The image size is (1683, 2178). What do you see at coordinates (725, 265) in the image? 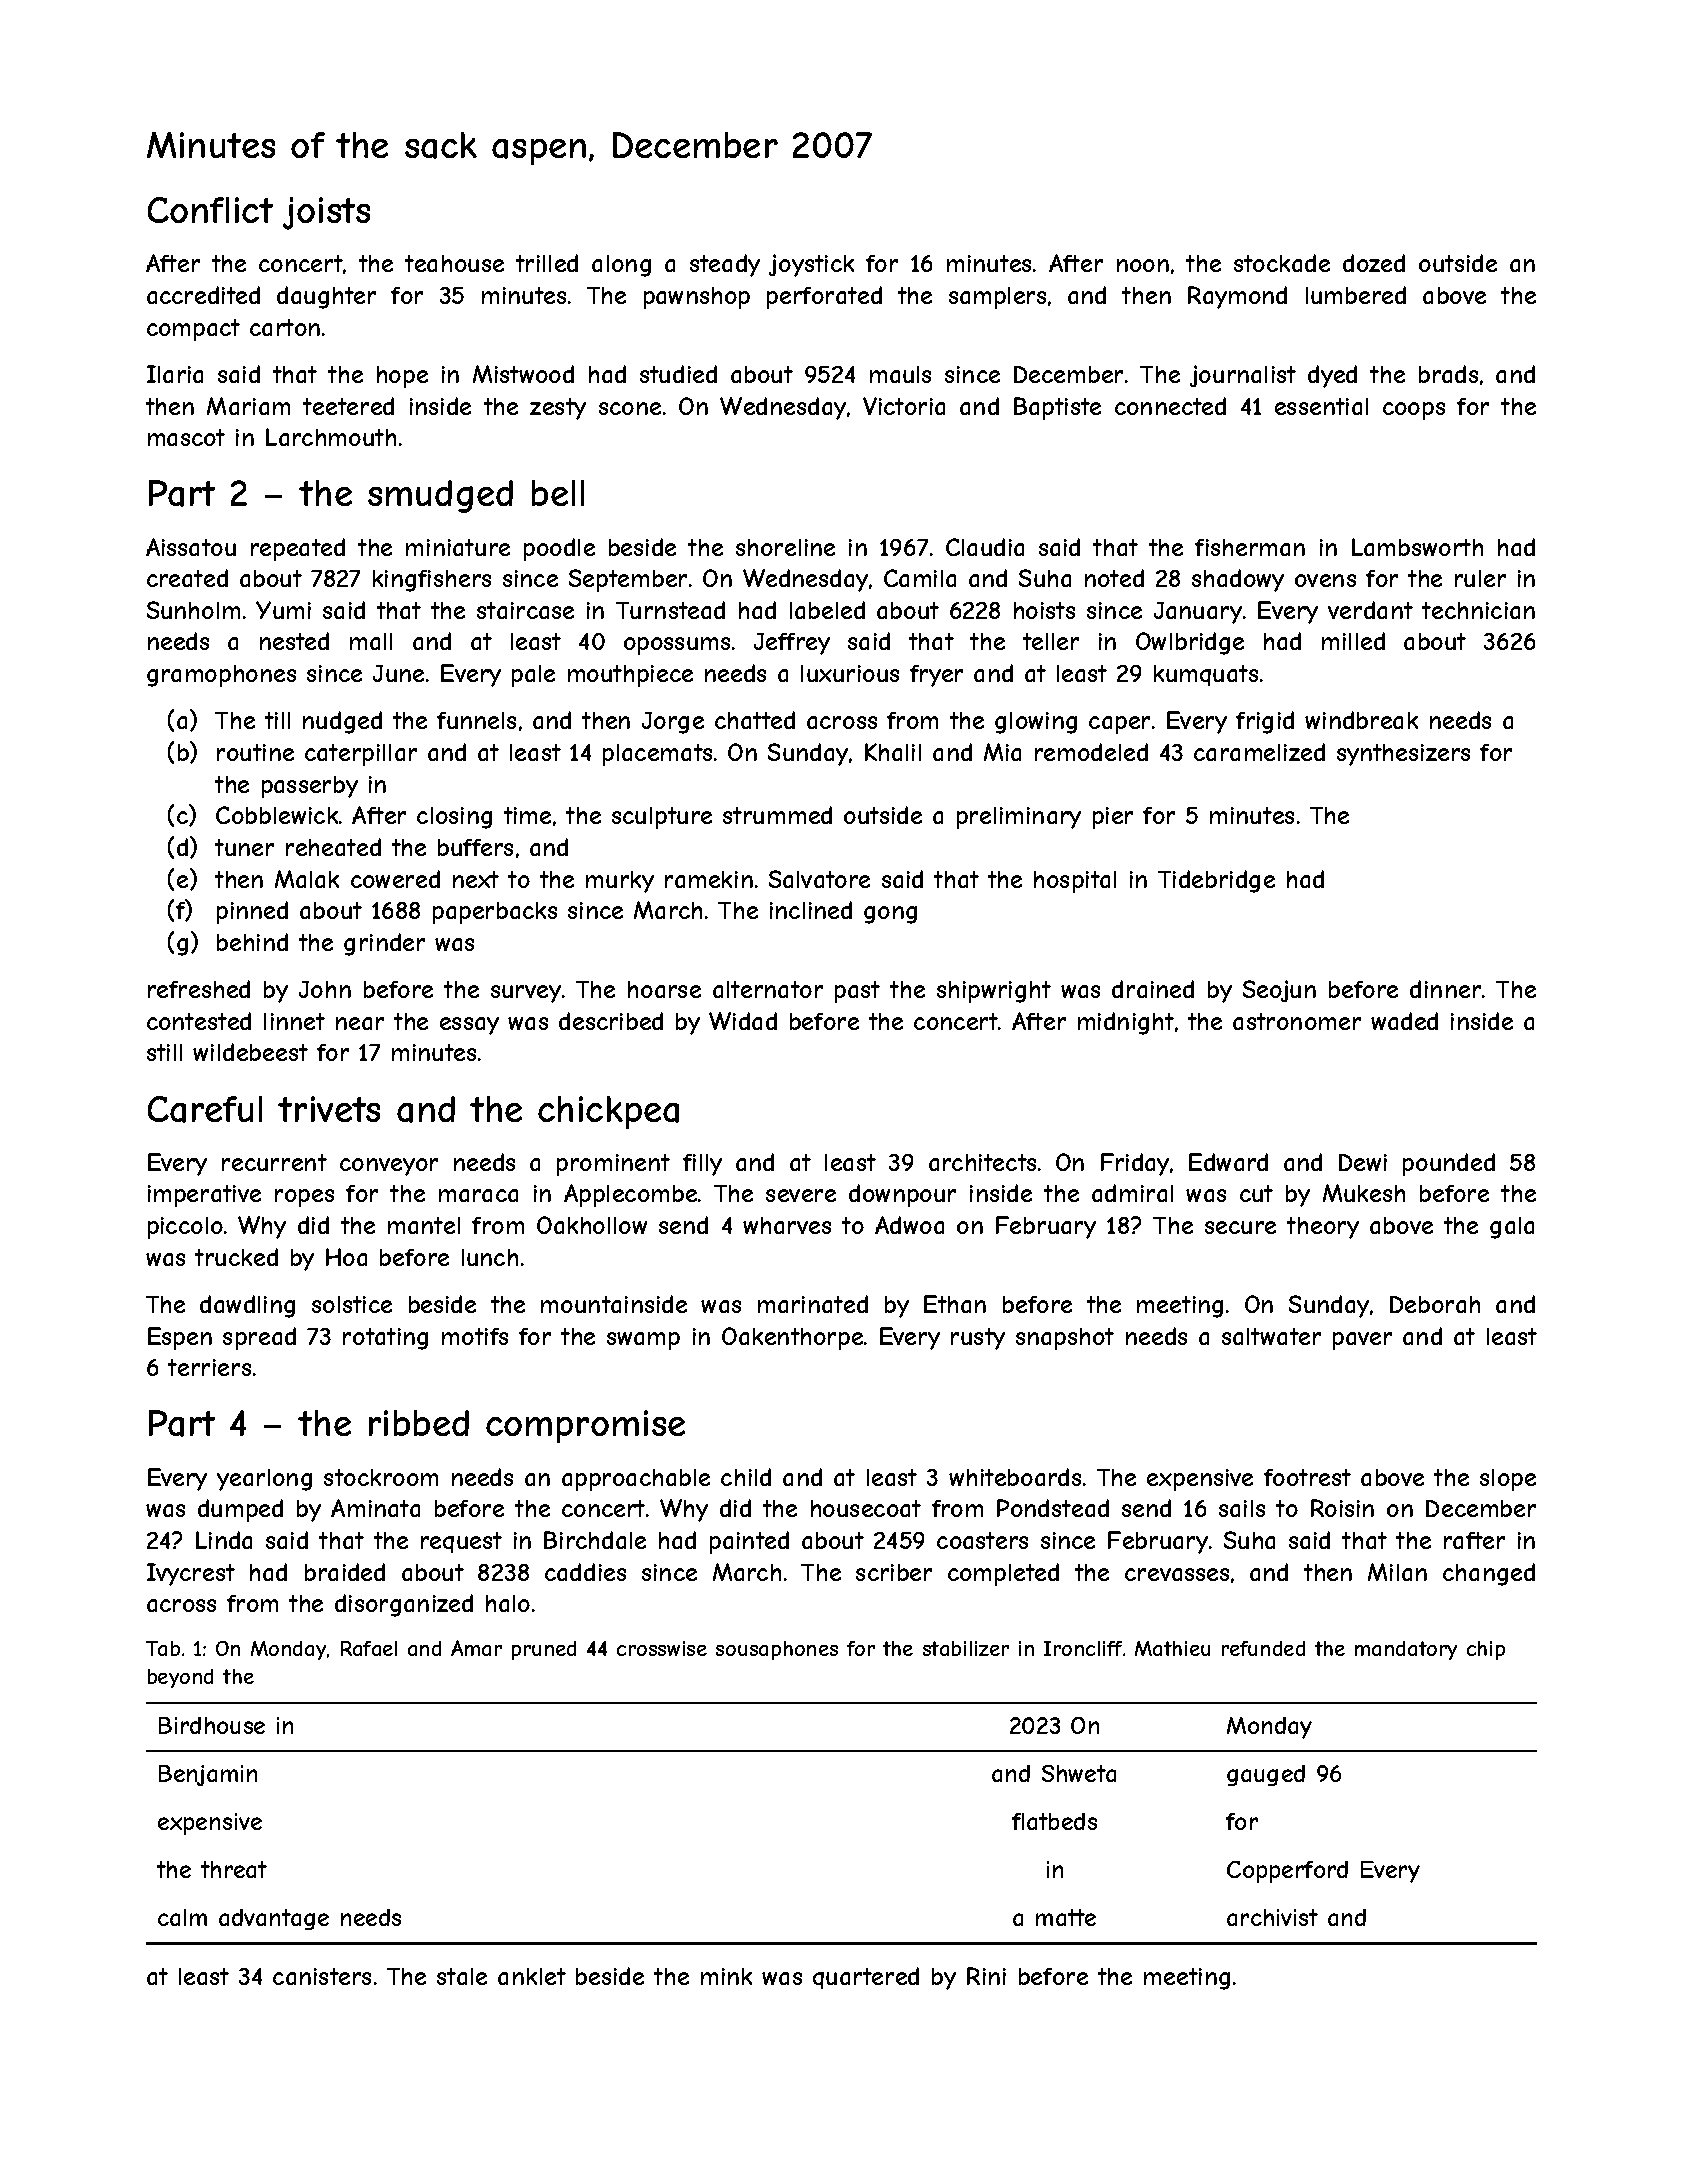
I see `steady` at bounding box center [725, 265].
